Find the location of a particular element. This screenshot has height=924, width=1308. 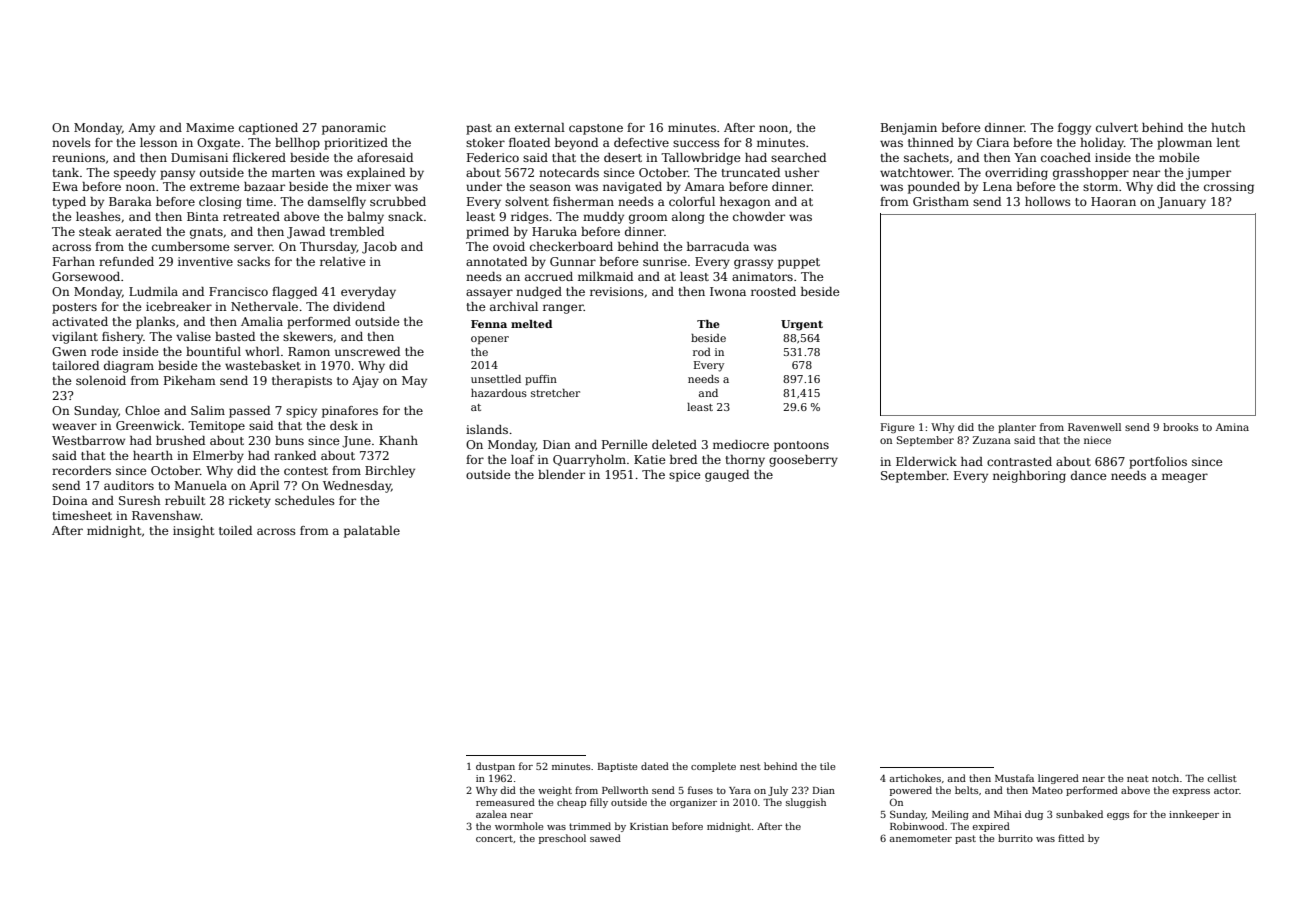

meager is located at coordinates (1185, 478).
